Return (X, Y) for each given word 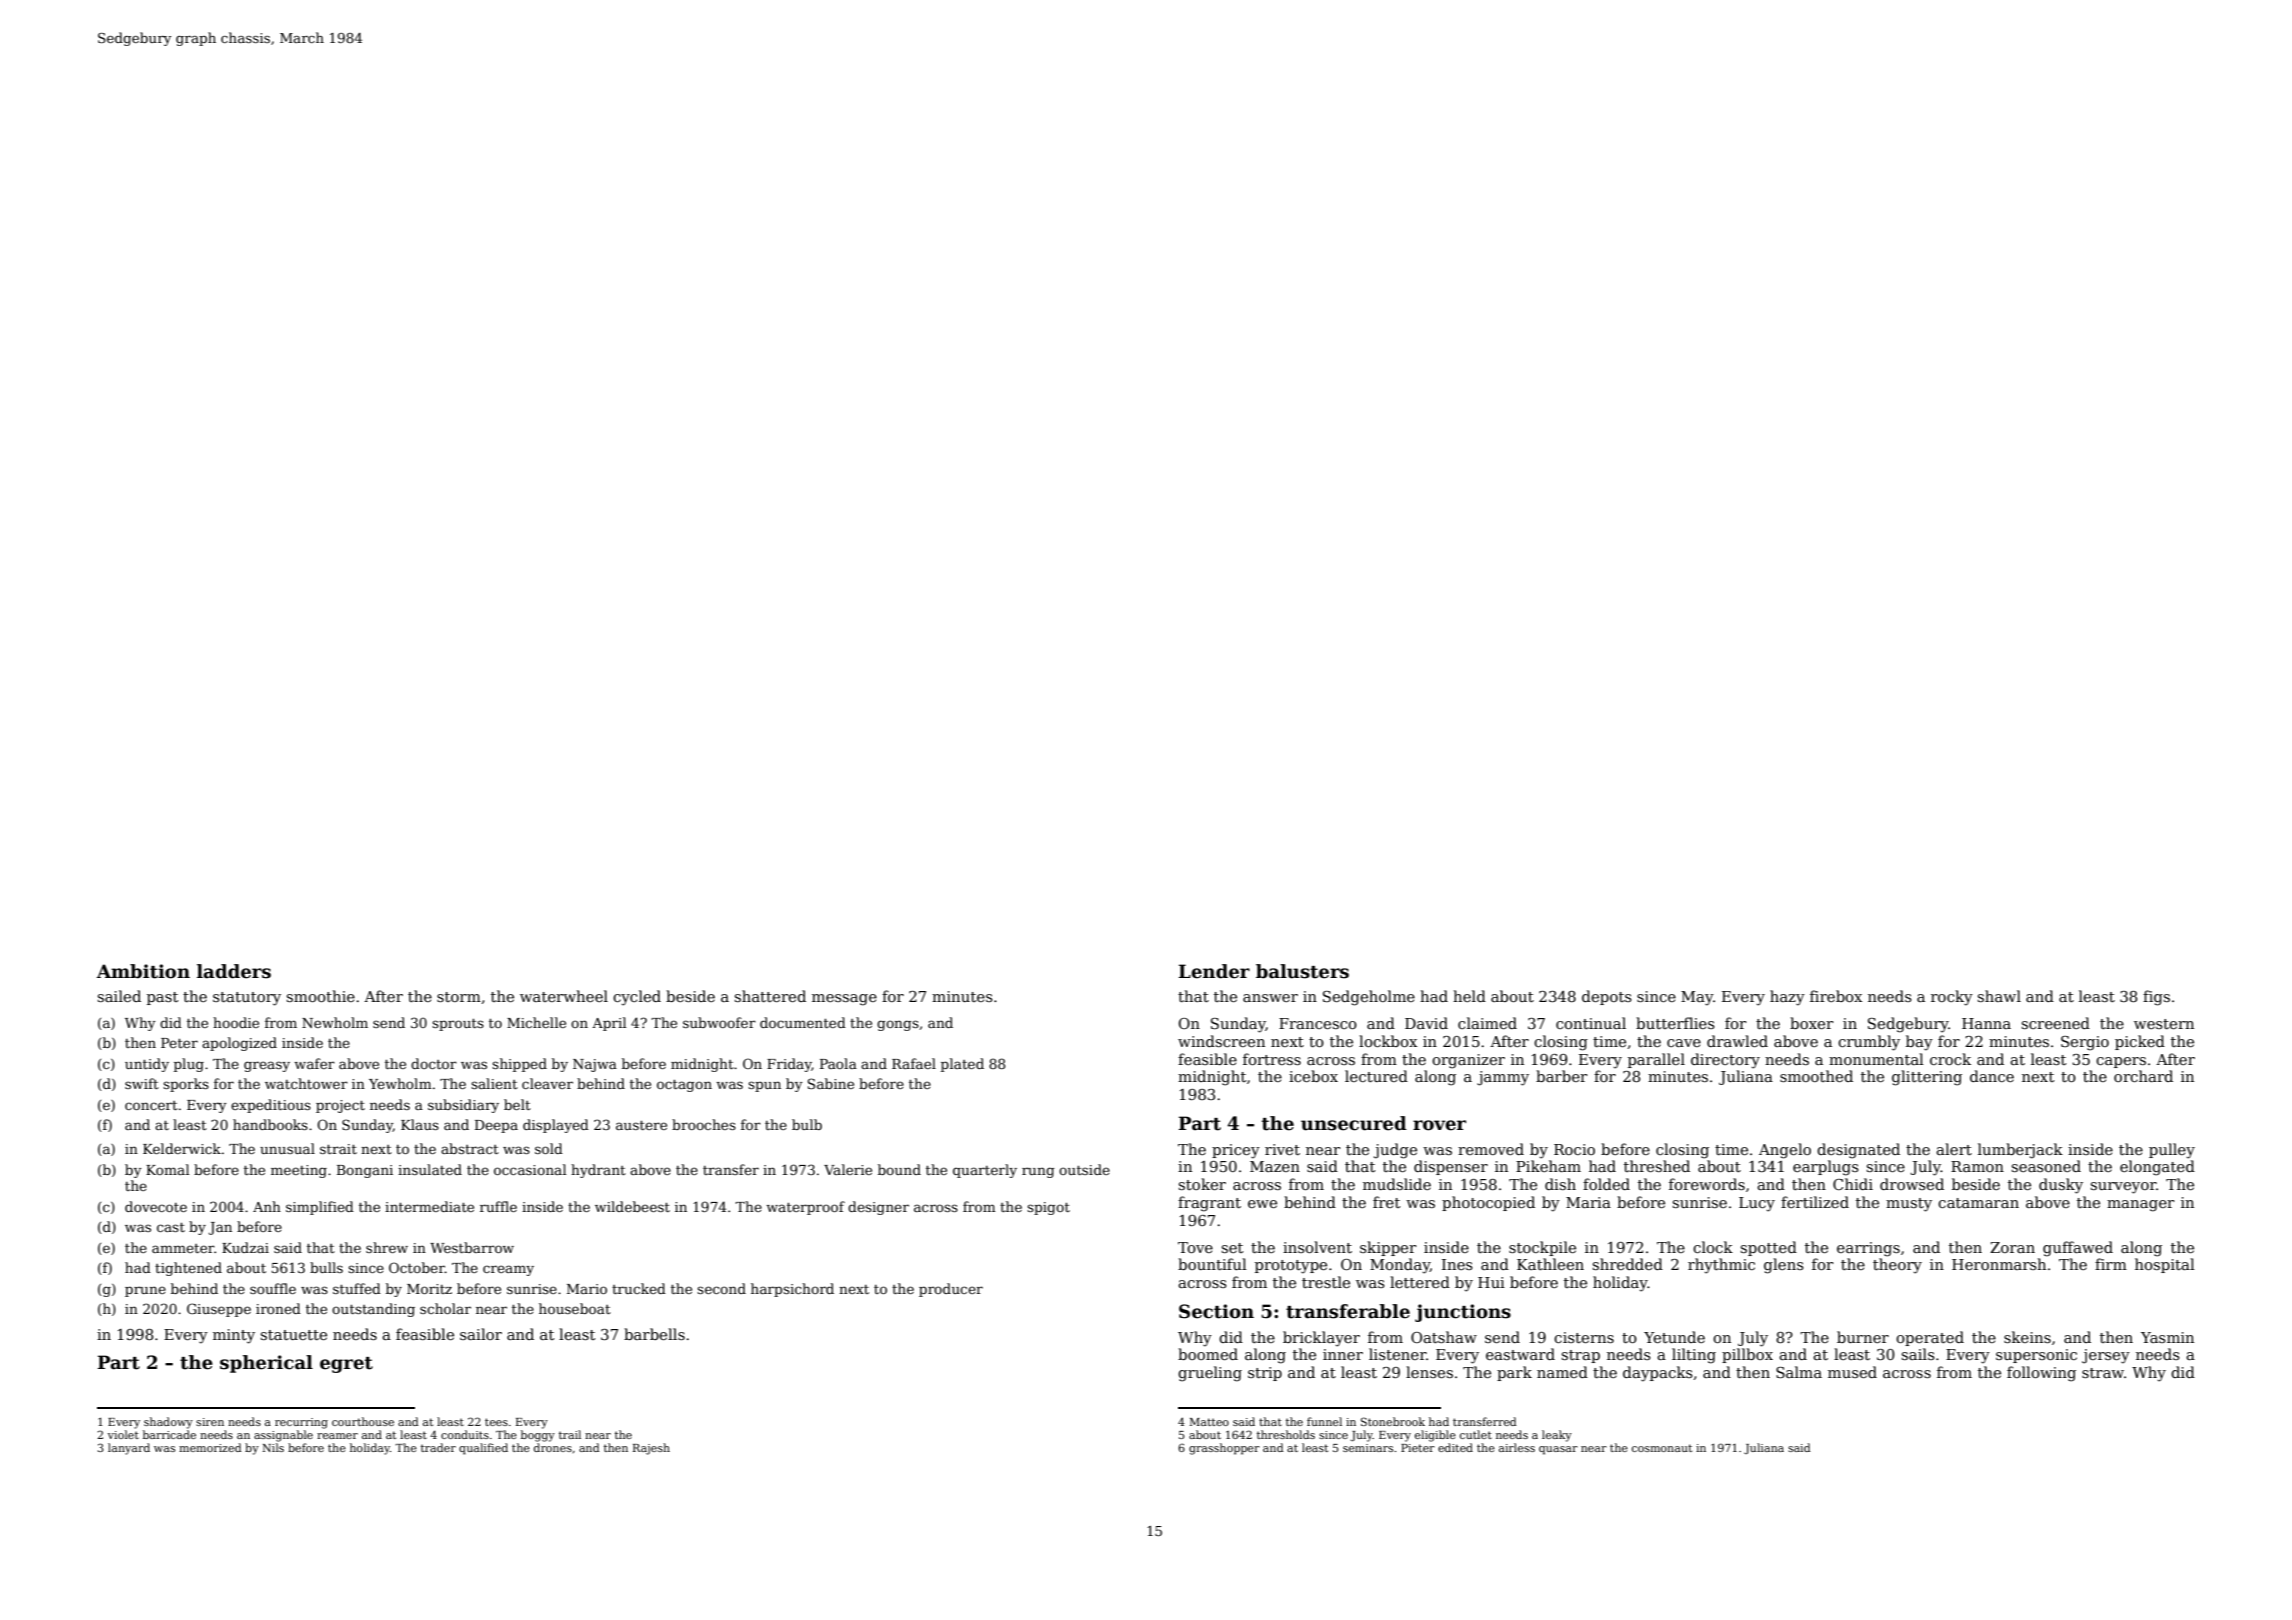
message (844, 1000)
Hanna (1986, 1023)
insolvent (1317, 1247)
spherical (266, 1364)
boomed (1208, 1354)
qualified (483, 1449)
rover (1439, 1125)
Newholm (335, 1022)
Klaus (420, 1124)
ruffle (498, 1206)
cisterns (1584, 1337)
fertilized (1815, 1202)
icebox (1313, 1076)
